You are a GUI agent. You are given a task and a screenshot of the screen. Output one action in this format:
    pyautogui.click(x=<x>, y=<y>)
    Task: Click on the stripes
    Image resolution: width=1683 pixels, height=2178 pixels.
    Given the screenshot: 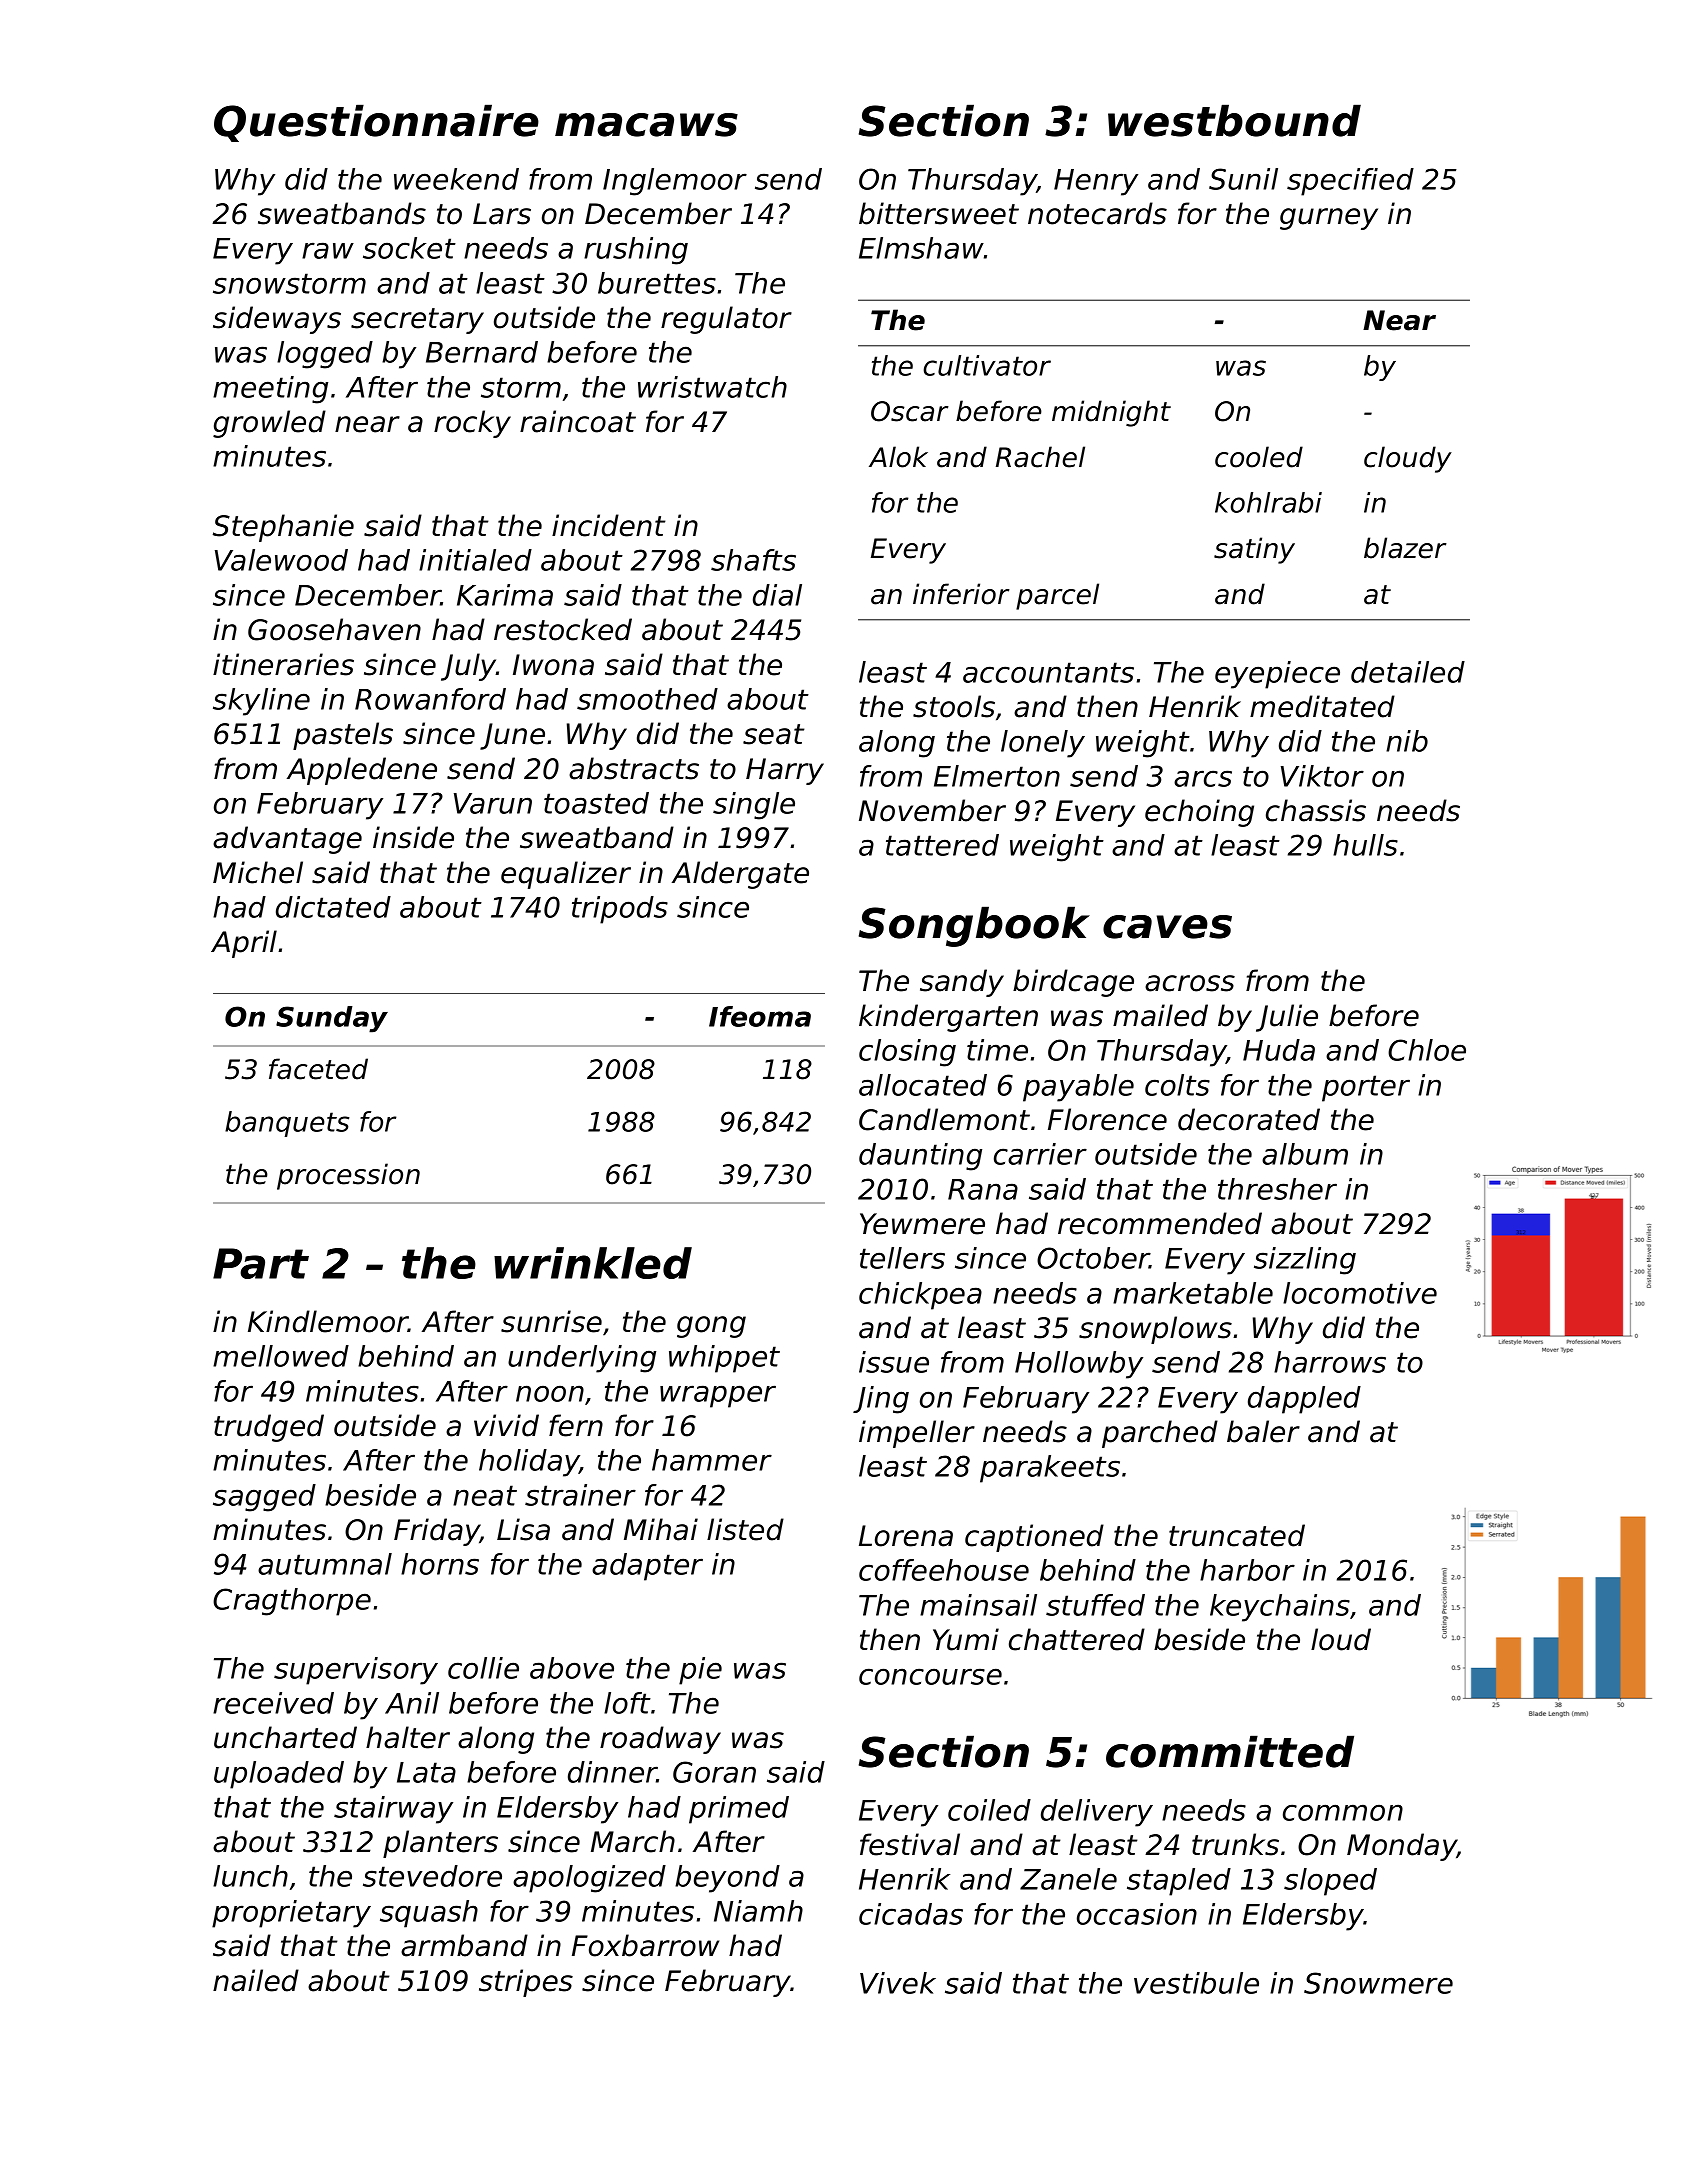 What is the action you would take?
    pyautogui.click(x=526, y=1983)
